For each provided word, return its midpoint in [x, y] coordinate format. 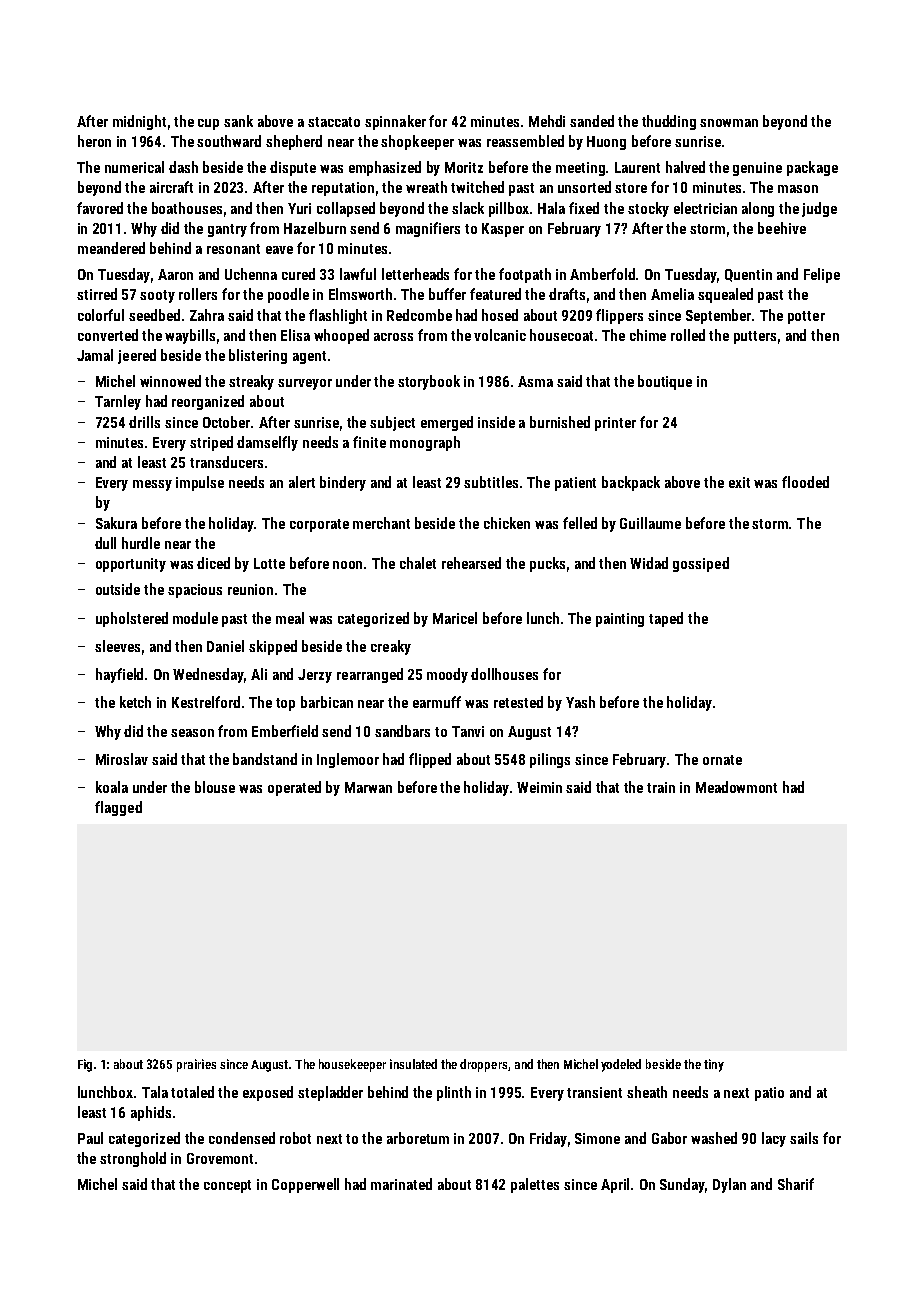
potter [806, 317]
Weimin [539, 787]
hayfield [119, 675]
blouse [215, 787]
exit [739, 482]
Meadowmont [736, 787]
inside [496, 422]
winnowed [170, 381]
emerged [447, 423]
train [661, 787]
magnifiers [428, 229]
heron [94, 141]
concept [227, 1186]
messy [152, 485]
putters [755, 337]
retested [518, 702]
